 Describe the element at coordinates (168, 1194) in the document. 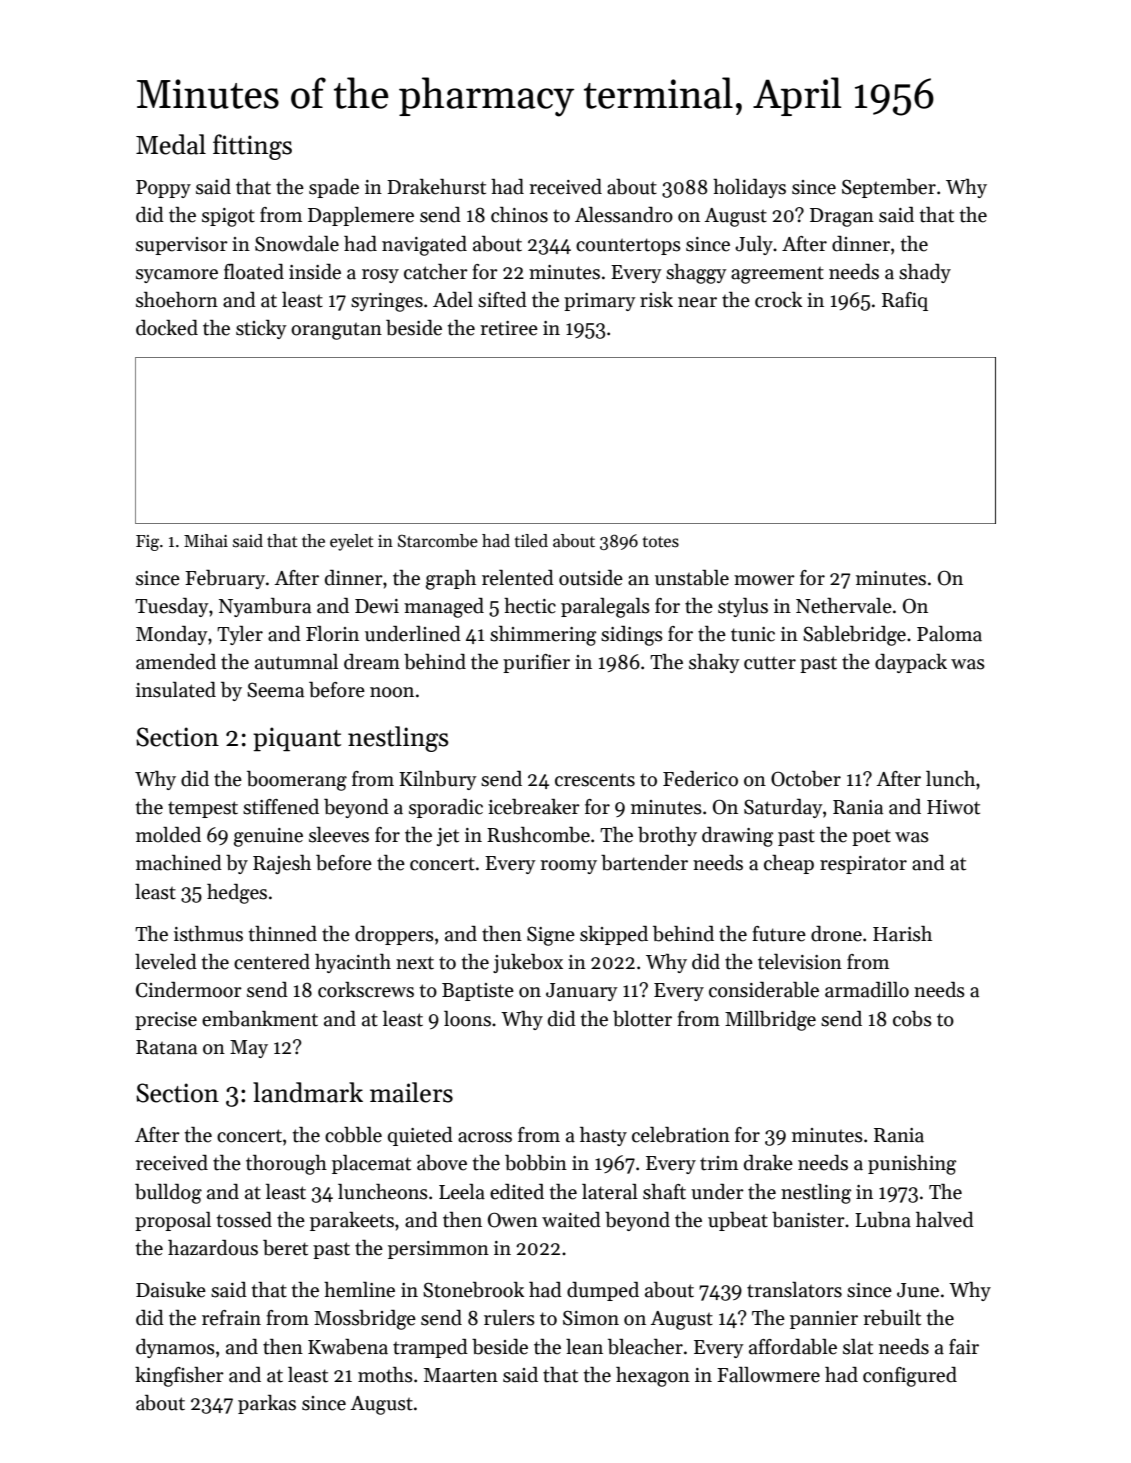

I see `bulldog` at that location.
